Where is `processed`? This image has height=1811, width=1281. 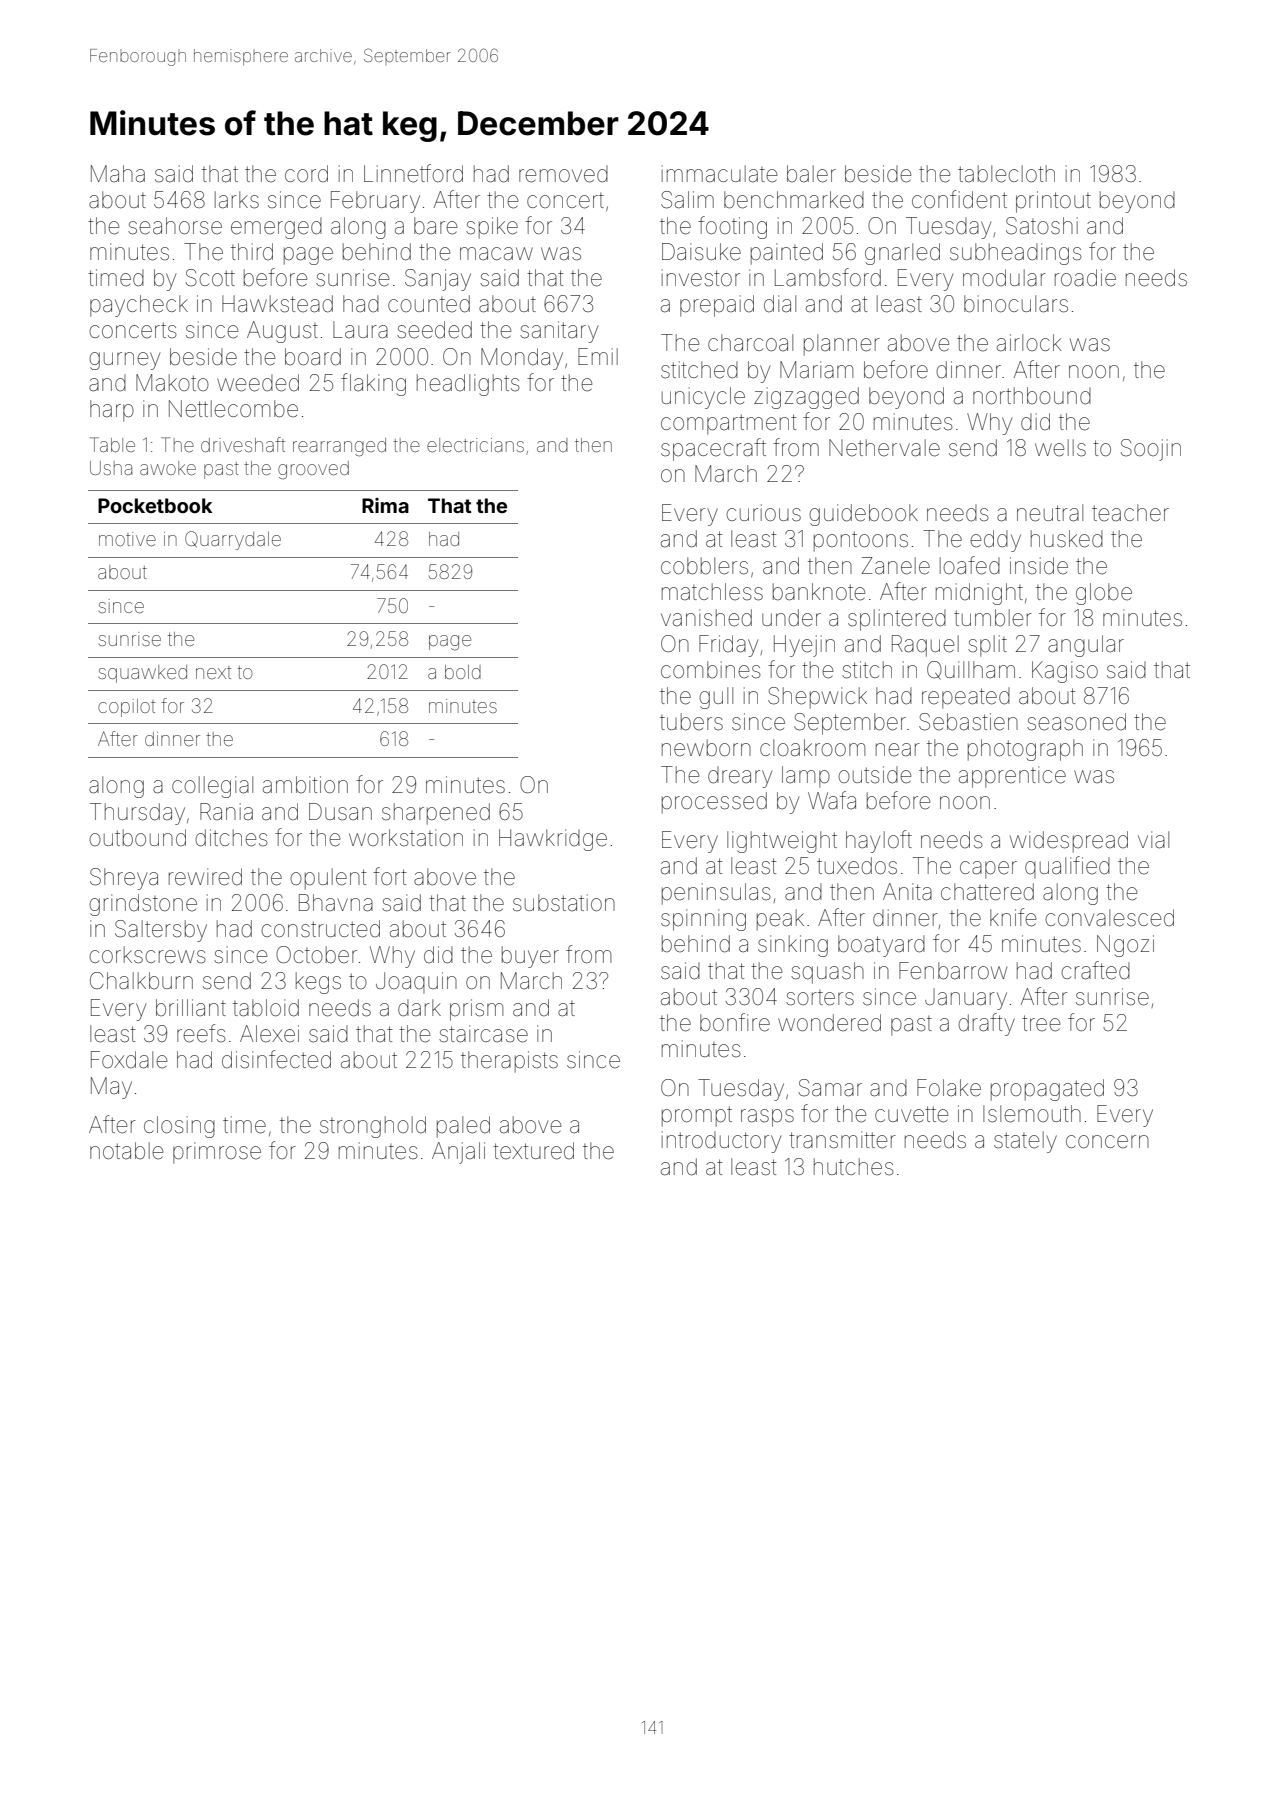
processed is located at coordinates (714, 803).
